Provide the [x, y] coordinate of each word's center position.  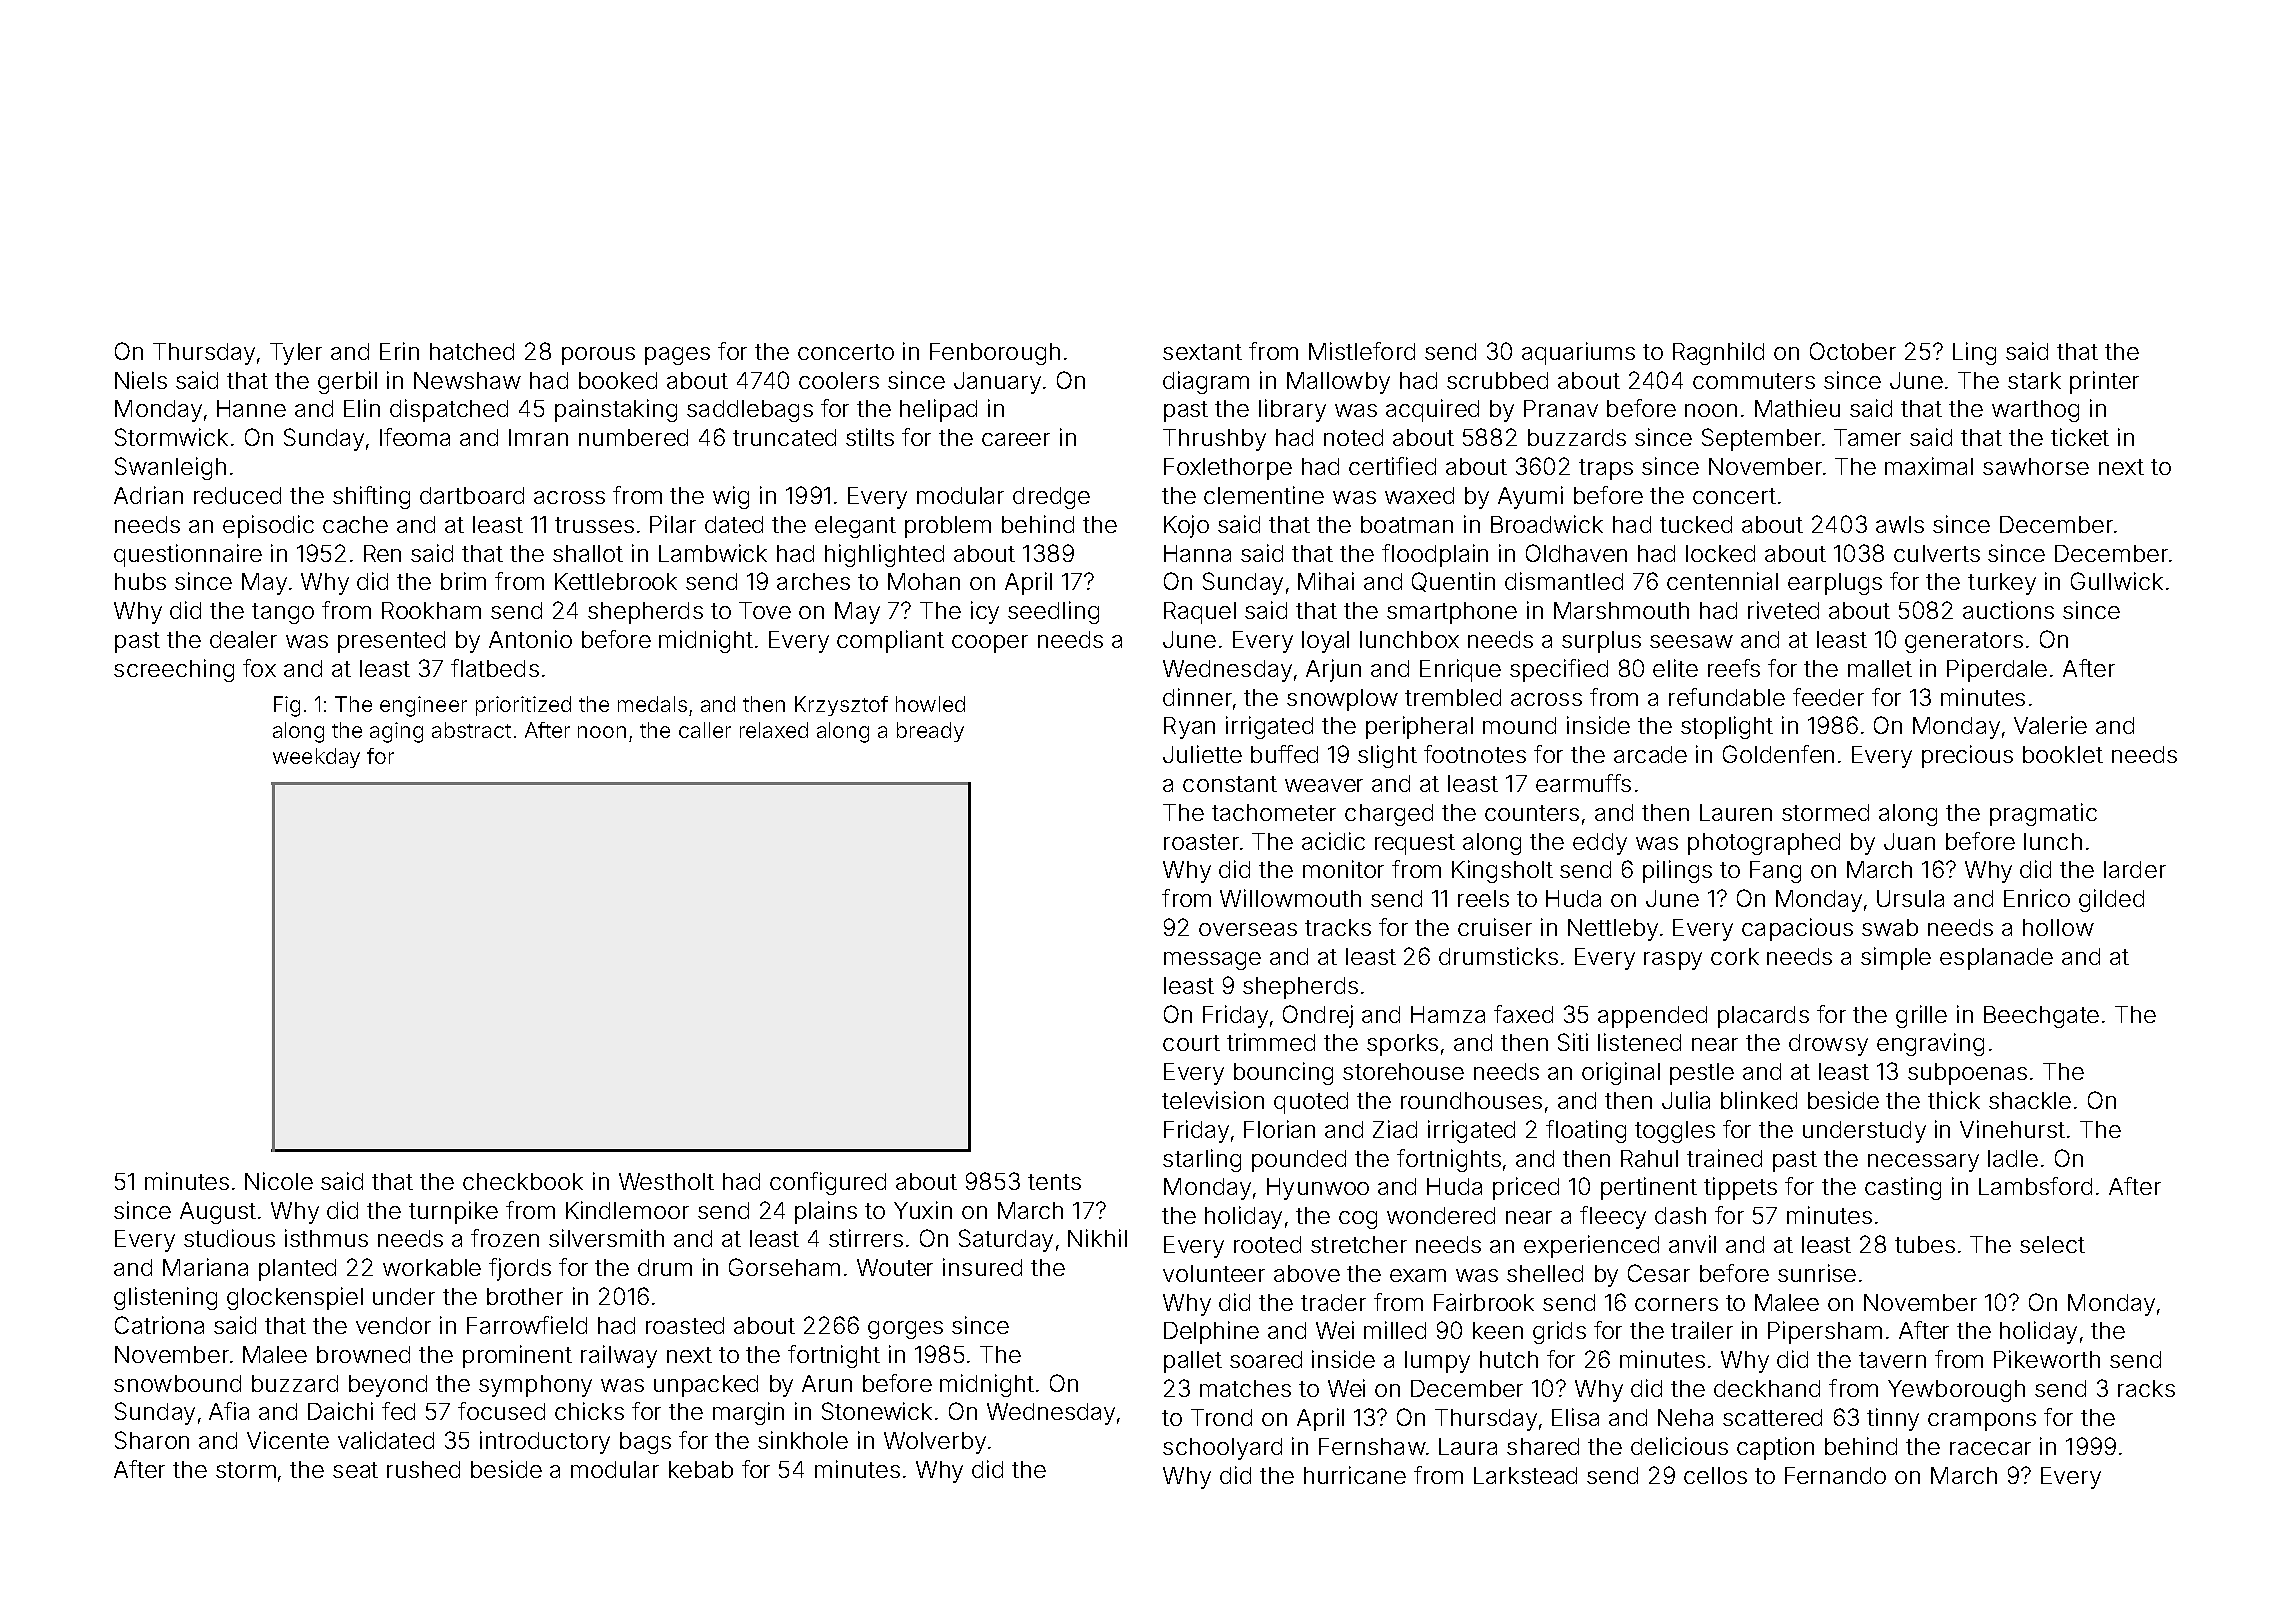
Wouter [895, 1267]
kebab [701, 1469]
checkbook [523, 1181]
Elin [362, 408]
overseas [1248, 929]
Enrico [2037, 898]
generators [1964, 642]
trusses [594, 525]
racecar [1990, 1448]
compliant [890, 641]
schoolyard [1222, 1449]
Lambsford [2035, 1186]
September [1761, 439]
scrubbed [1497, 380]
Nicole [279, 1181]
